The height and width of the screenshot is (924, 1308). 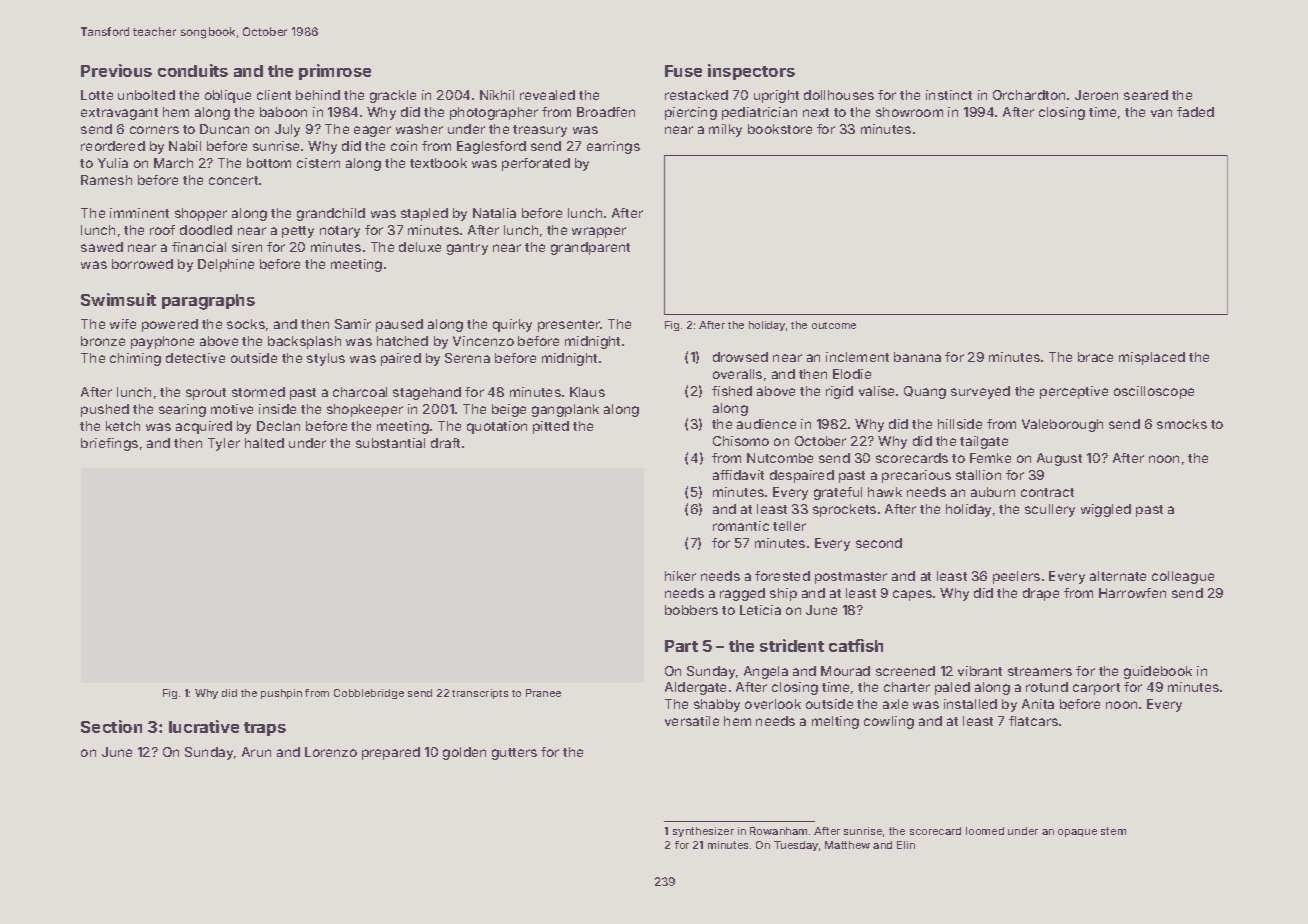 I want to click on pushed, so click(x=105, y=410).
